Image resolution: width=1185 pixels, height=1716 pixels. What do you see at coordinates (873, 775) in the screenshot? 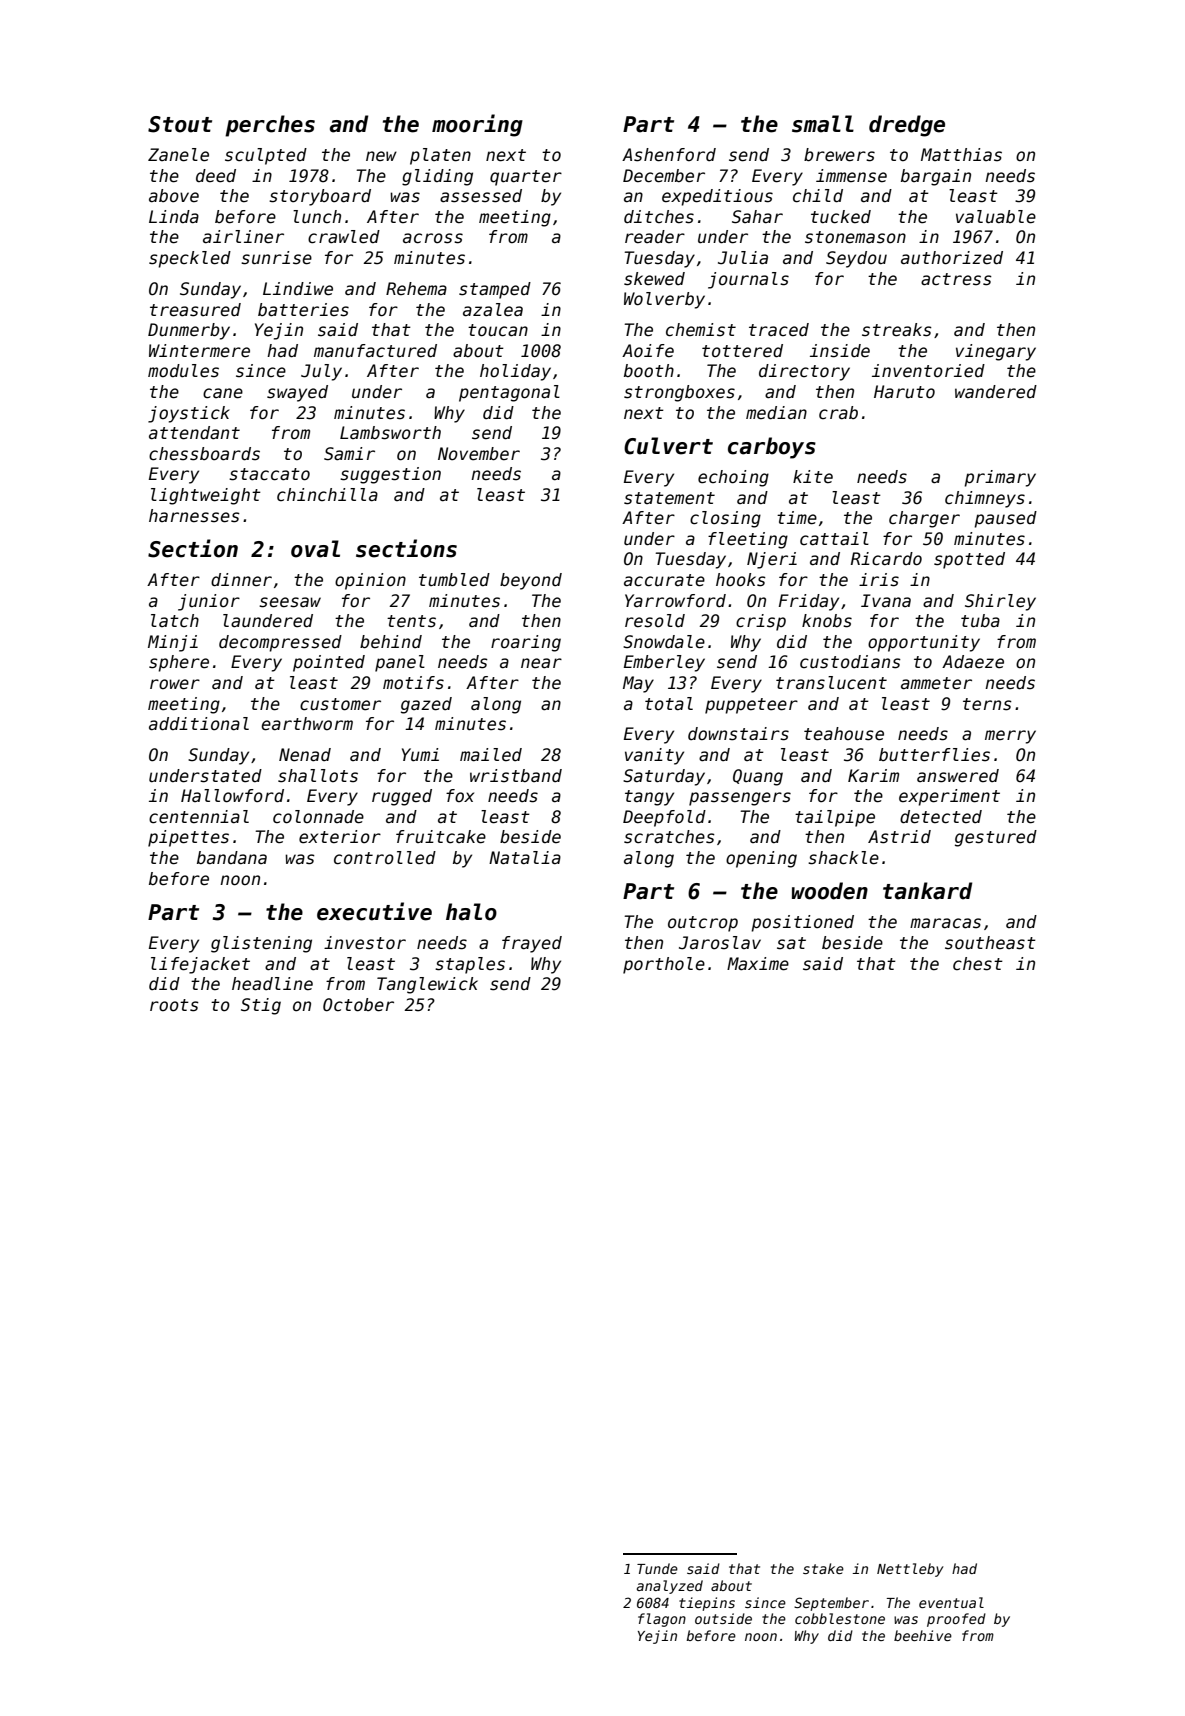
I see `Karim` at bounding box center [873, 775].
